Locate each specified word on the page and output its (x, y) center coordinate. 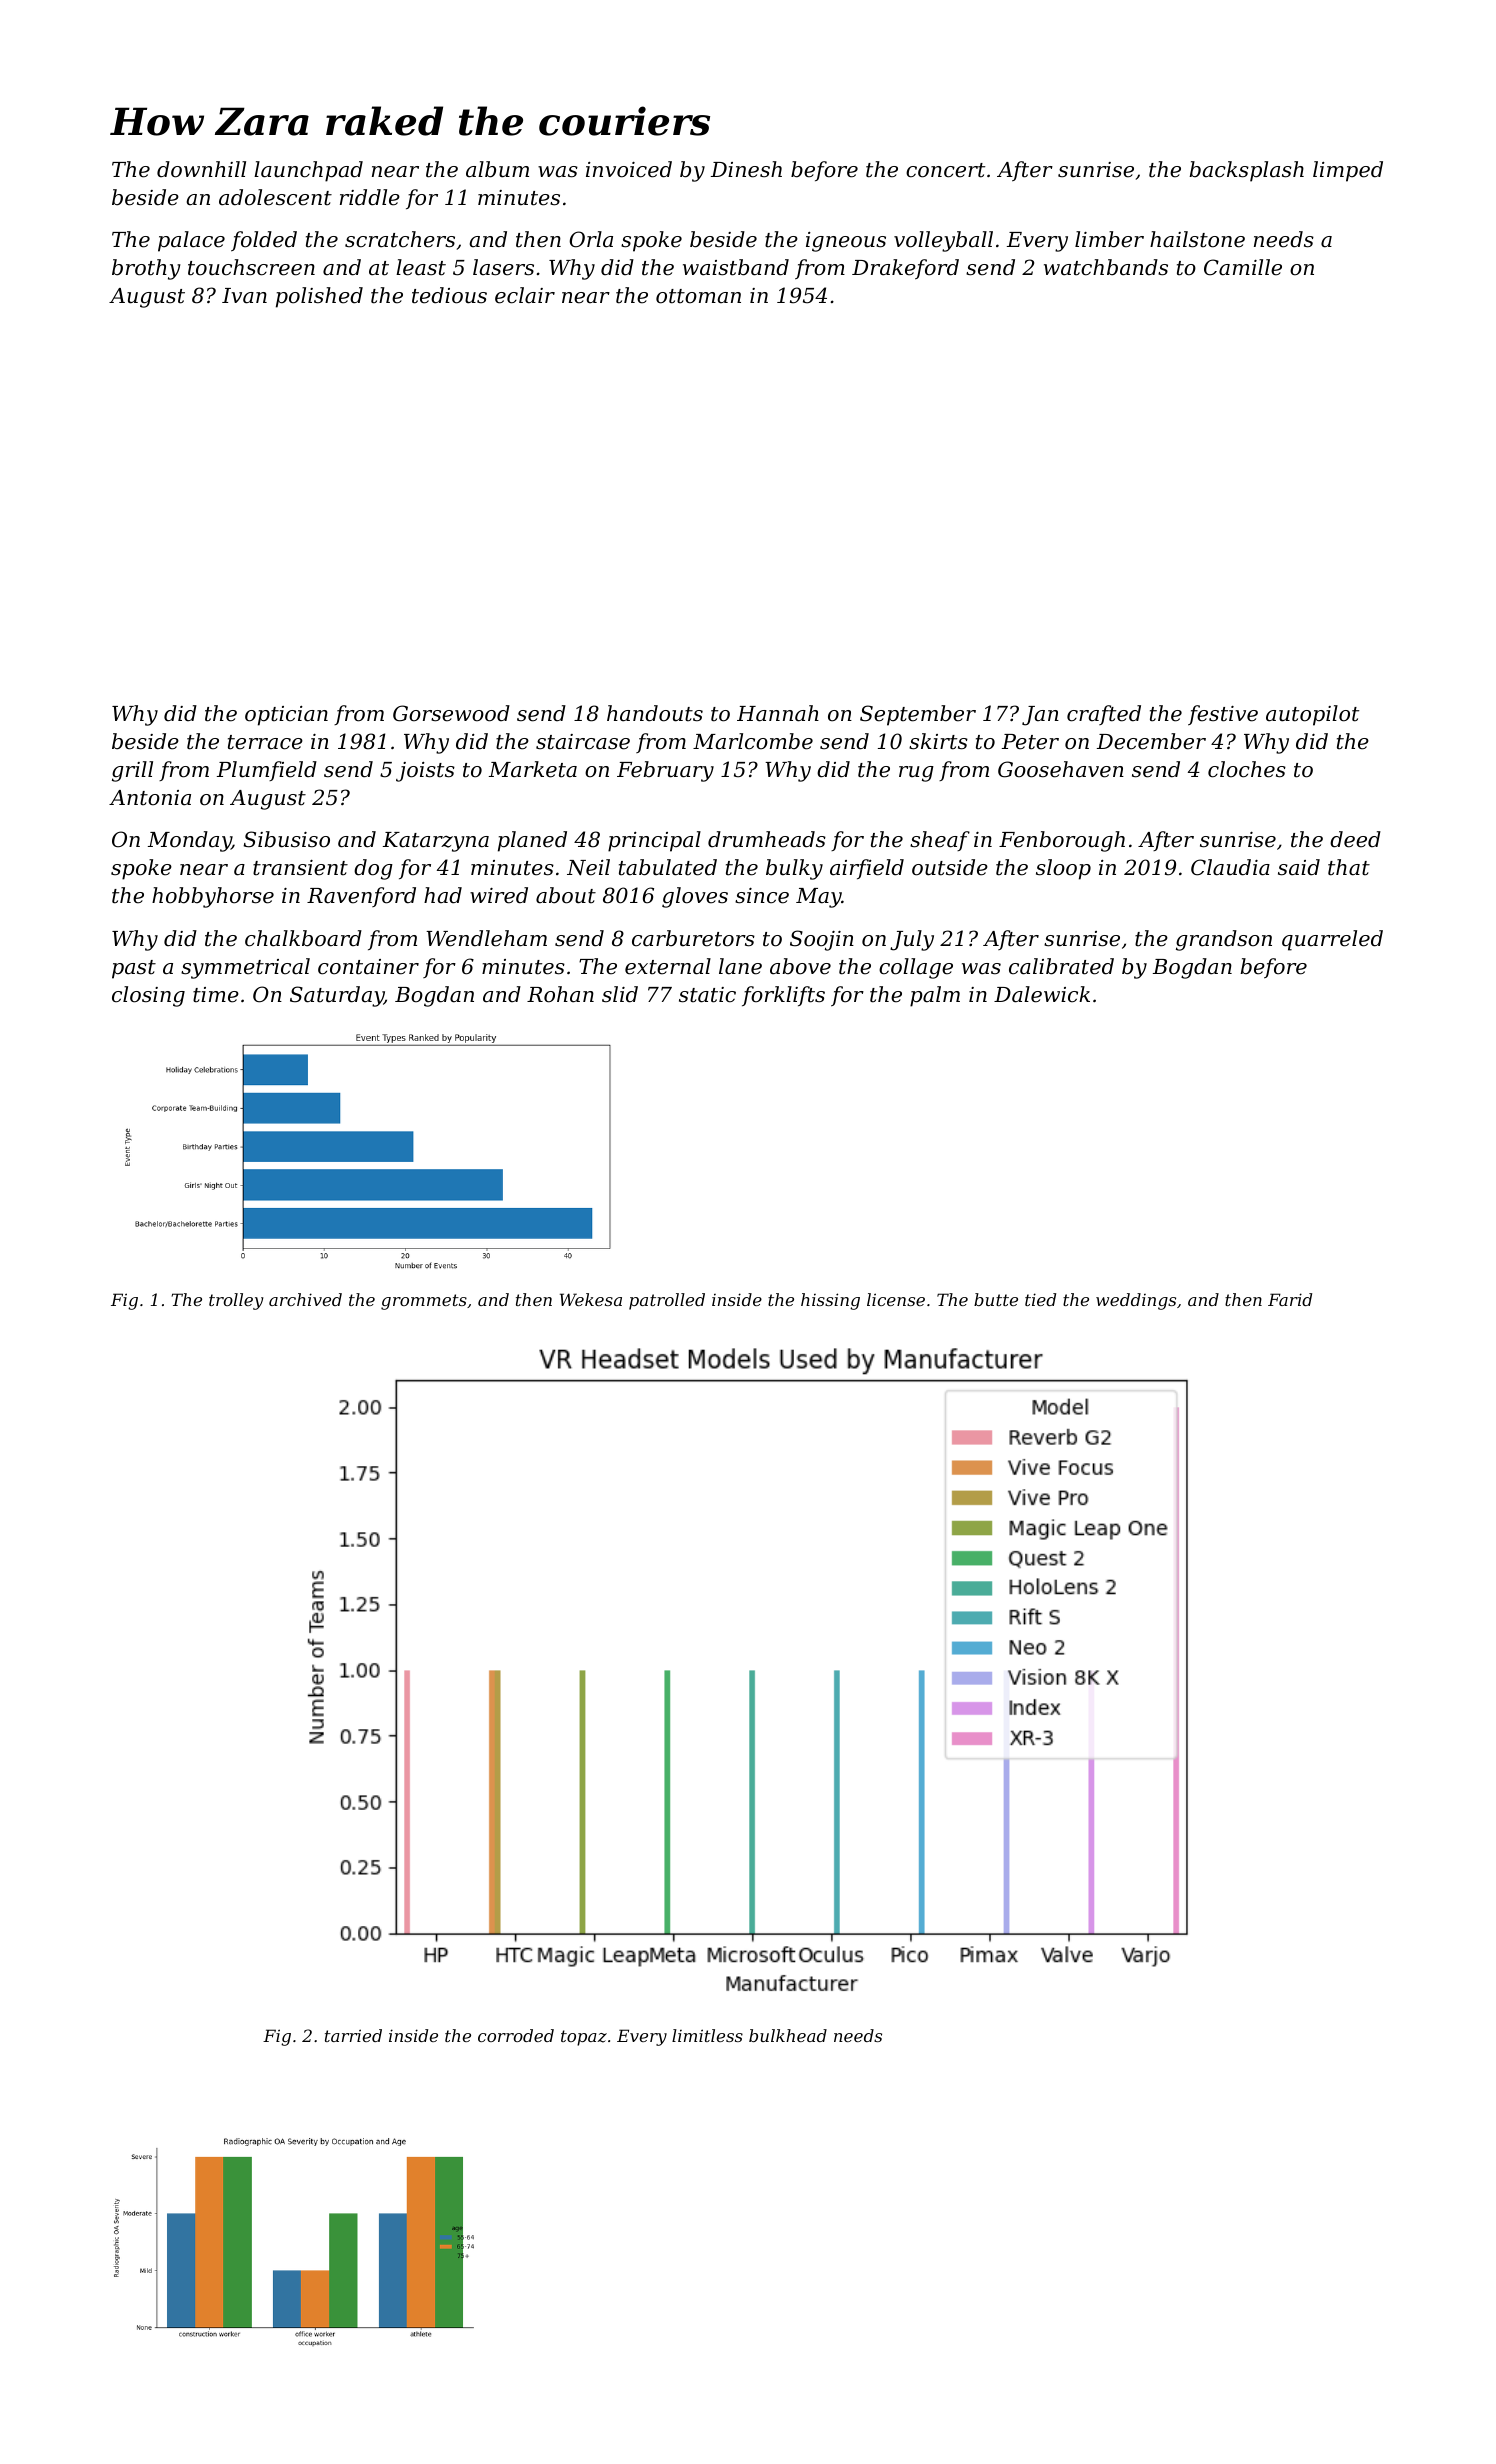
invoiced (629, 169)
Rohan (560, 994)
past (134, 969)
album (497, 169)
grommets (424, 1302)
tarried (353, 2035)
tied (1040, 1299)
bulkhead (788, 2035)
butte (996, 1299)
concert (945, 170)
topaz (584, 2038)
